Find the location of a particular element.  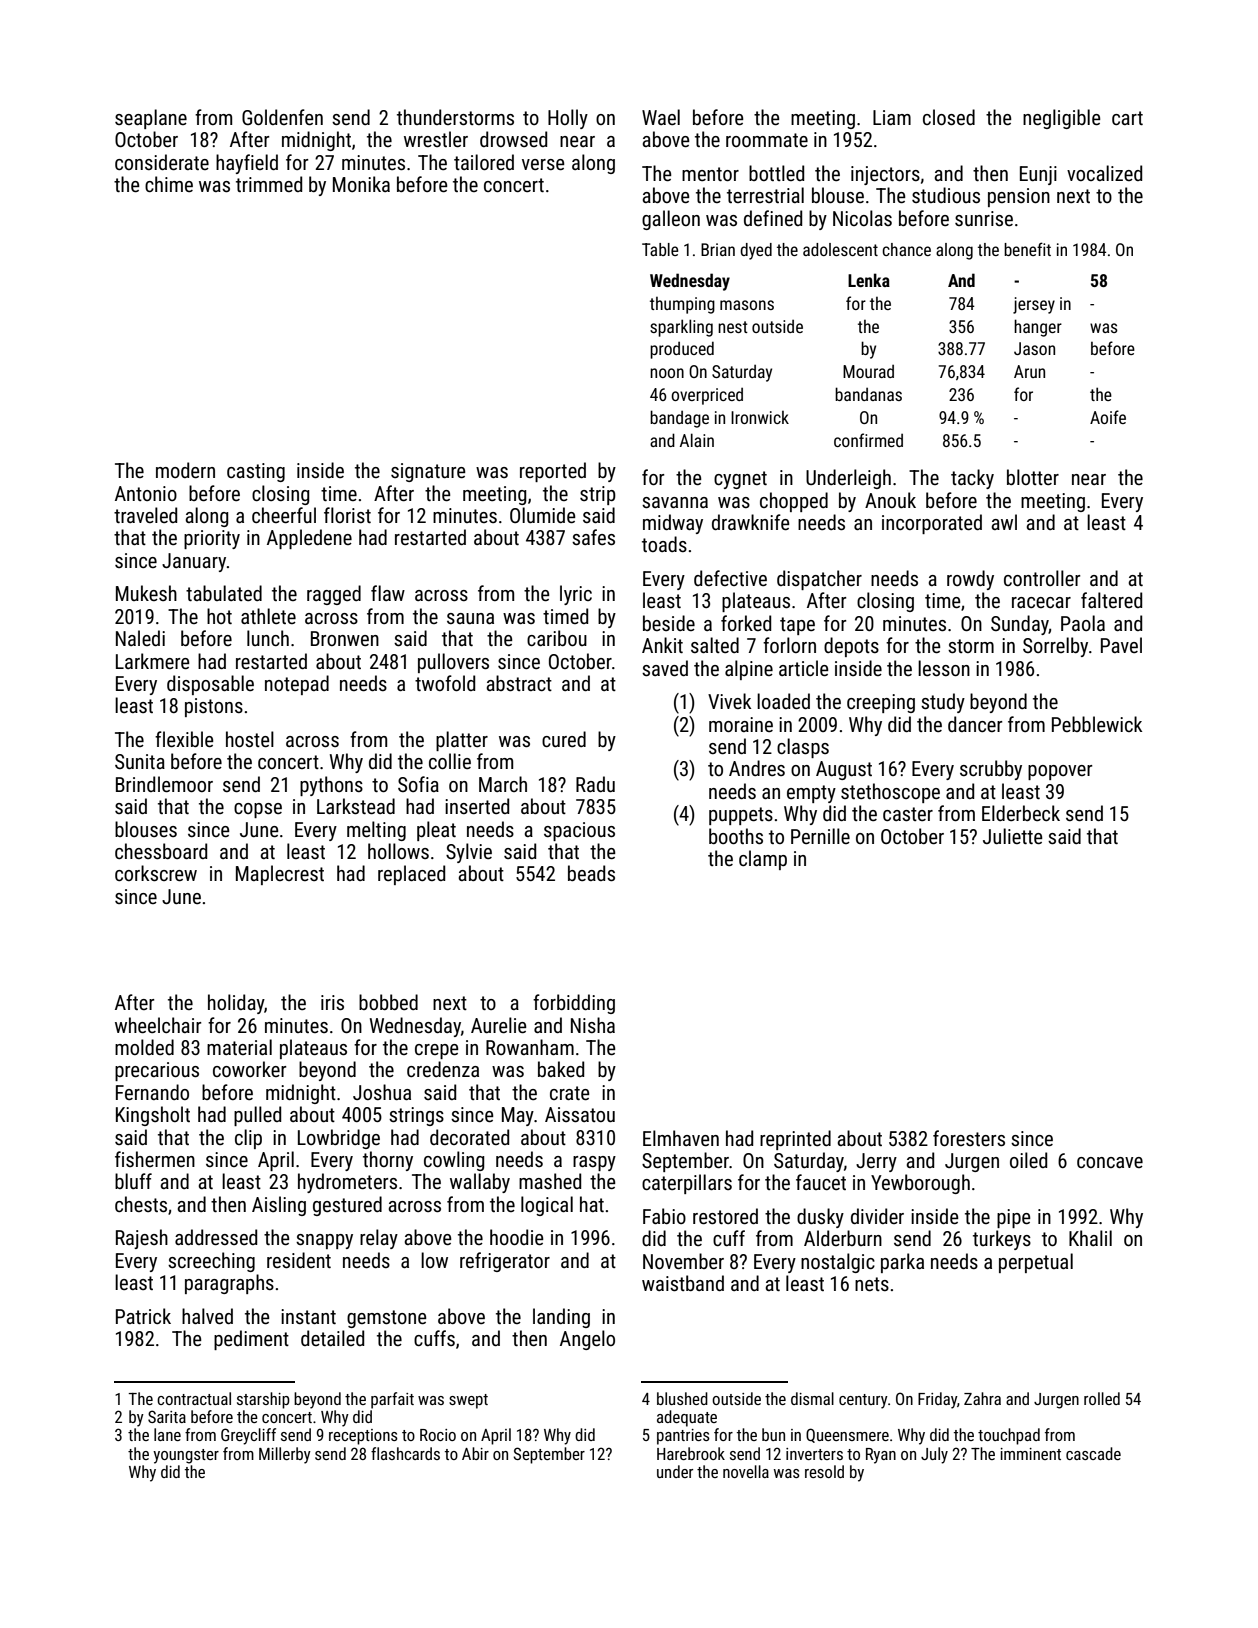

hanger is located at coordinates (1038, 328).
